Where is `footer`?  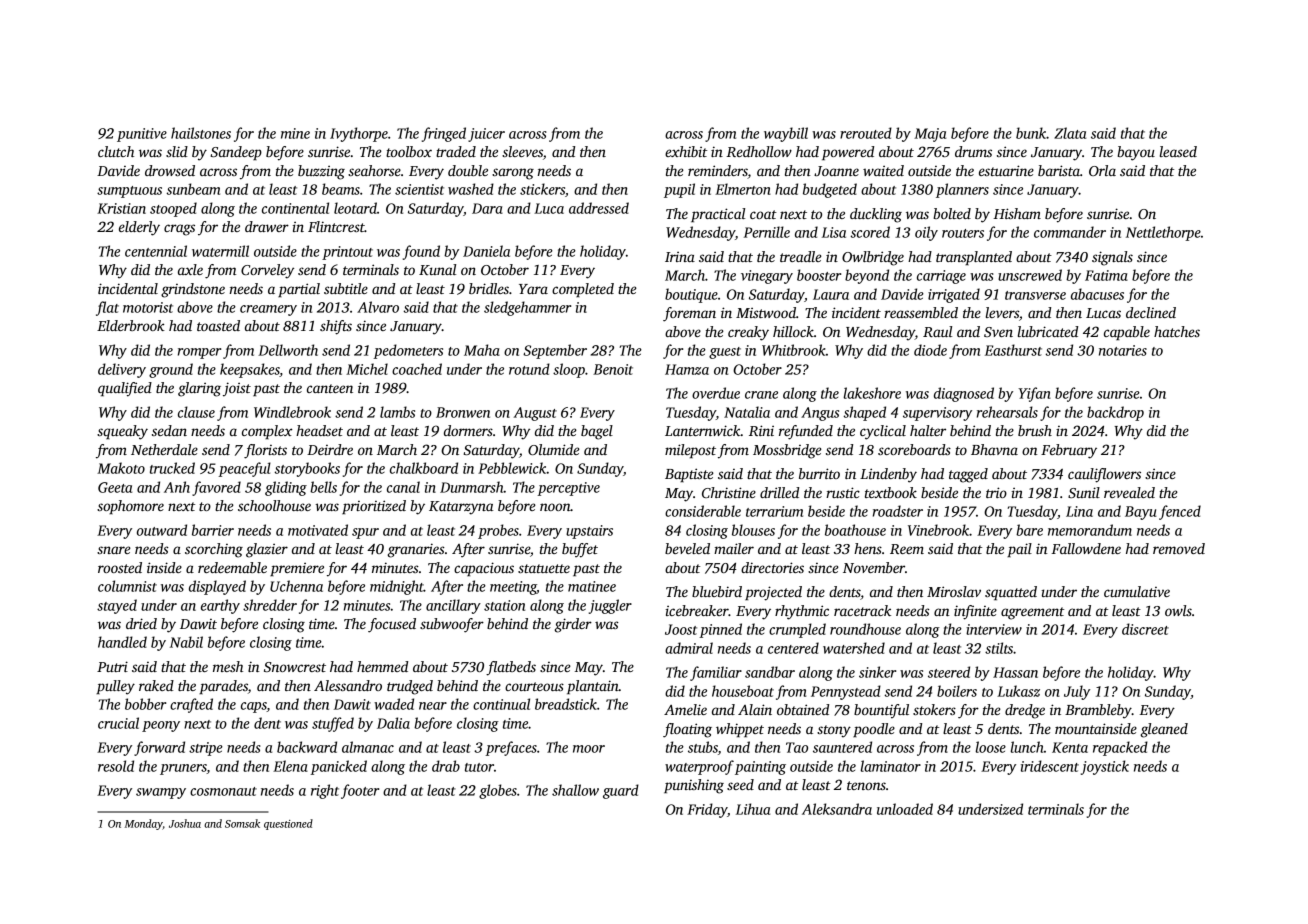 footer is located at coordinates (360, 791).
